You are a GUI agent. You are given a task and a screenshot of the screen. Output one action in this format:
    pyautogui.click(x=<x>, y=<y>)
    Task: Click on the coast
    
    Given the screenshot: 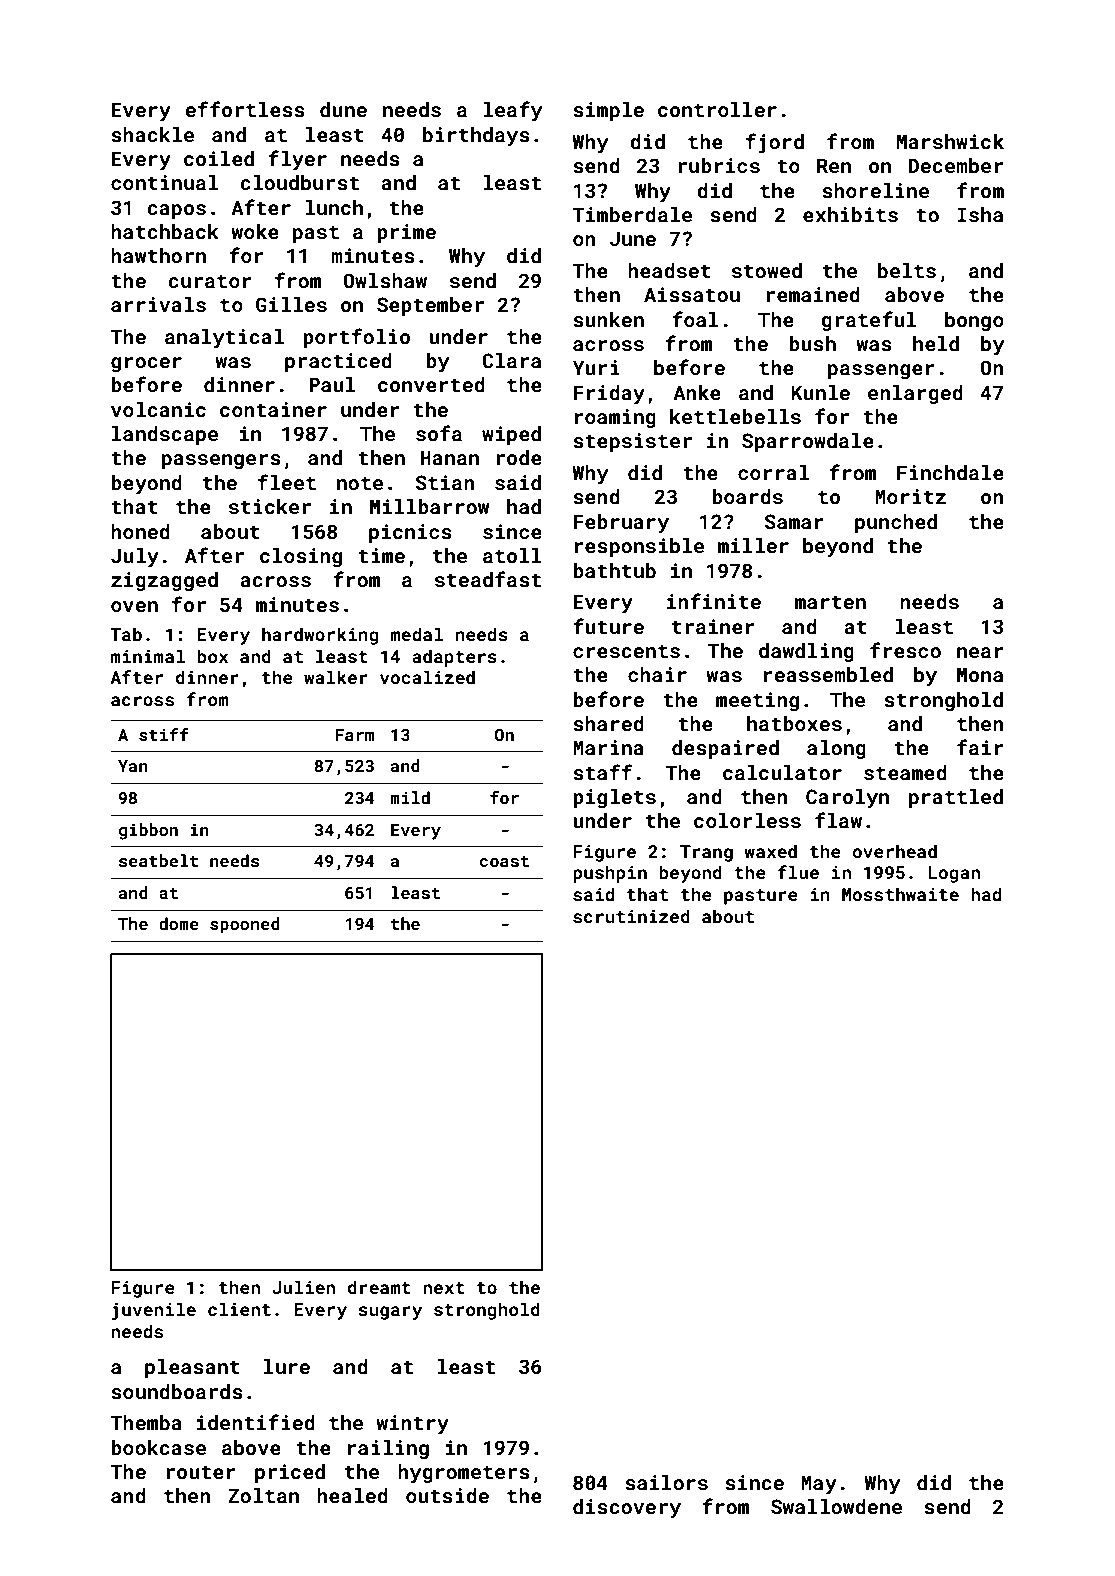 What is the action you would take?
    pyautogui.click(x=504, y=861)
